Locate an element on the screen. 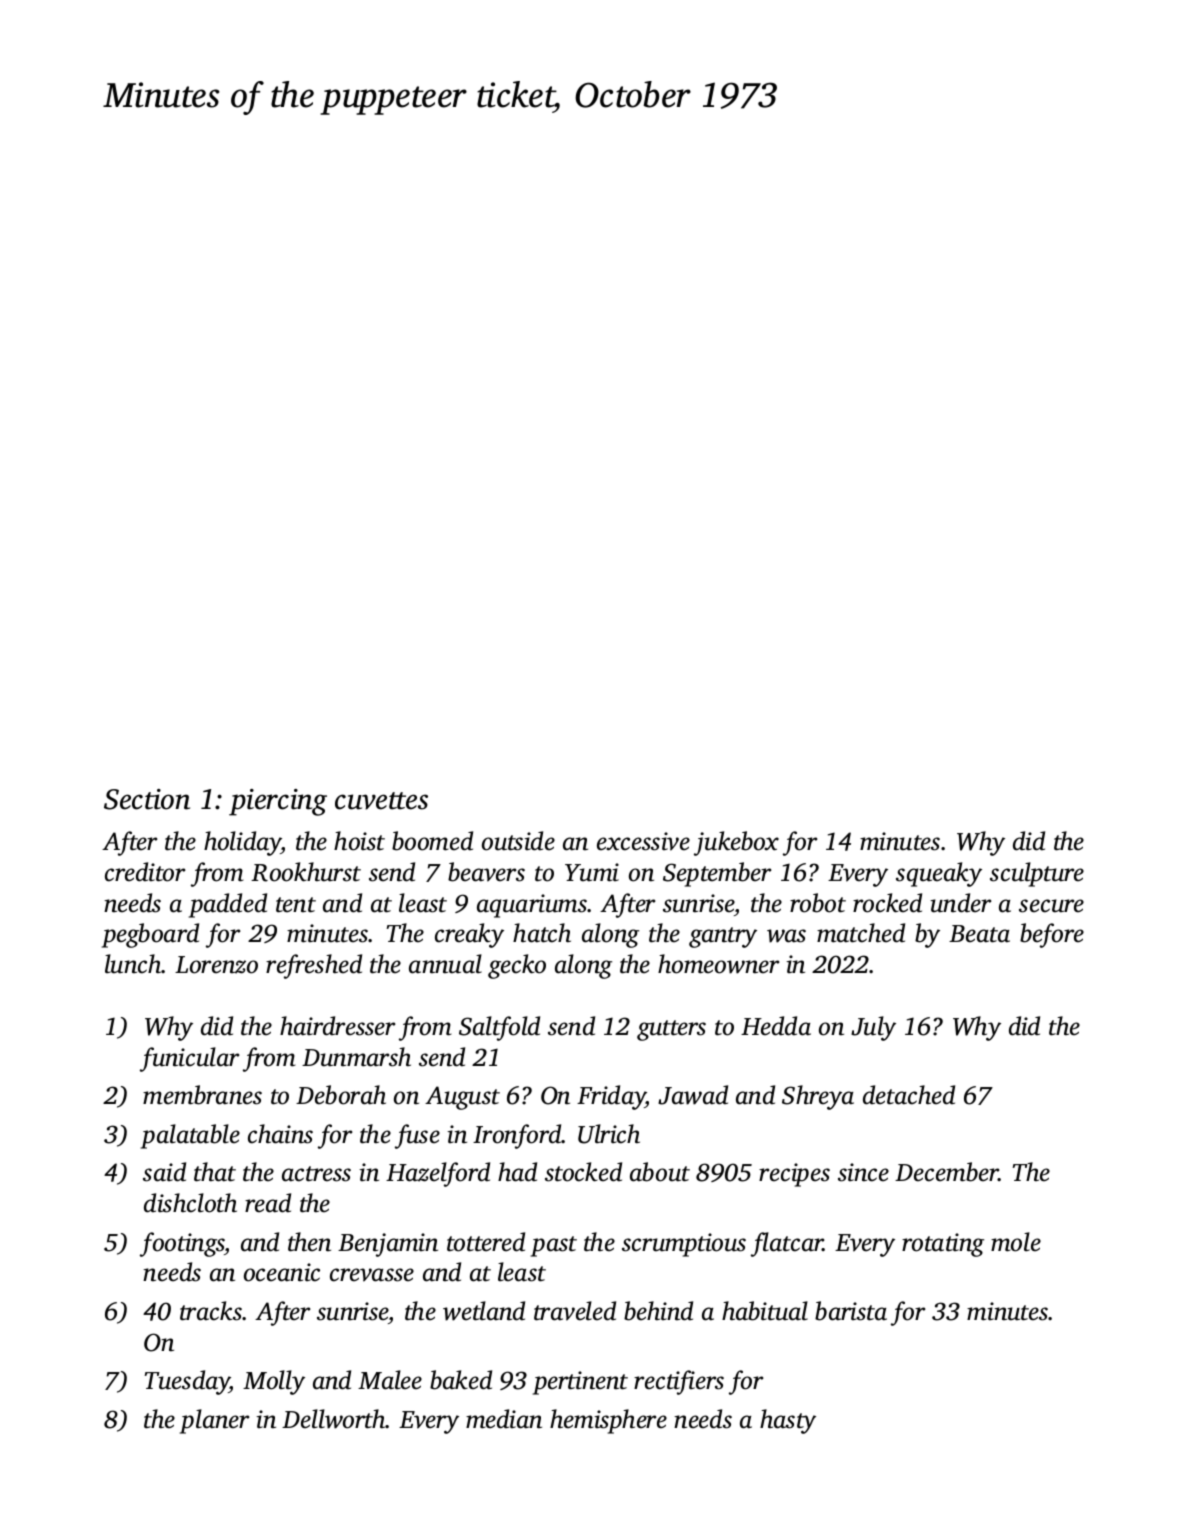 This screenshot has height=1539, width=1189. outside is located at coordinates (518, 841).
